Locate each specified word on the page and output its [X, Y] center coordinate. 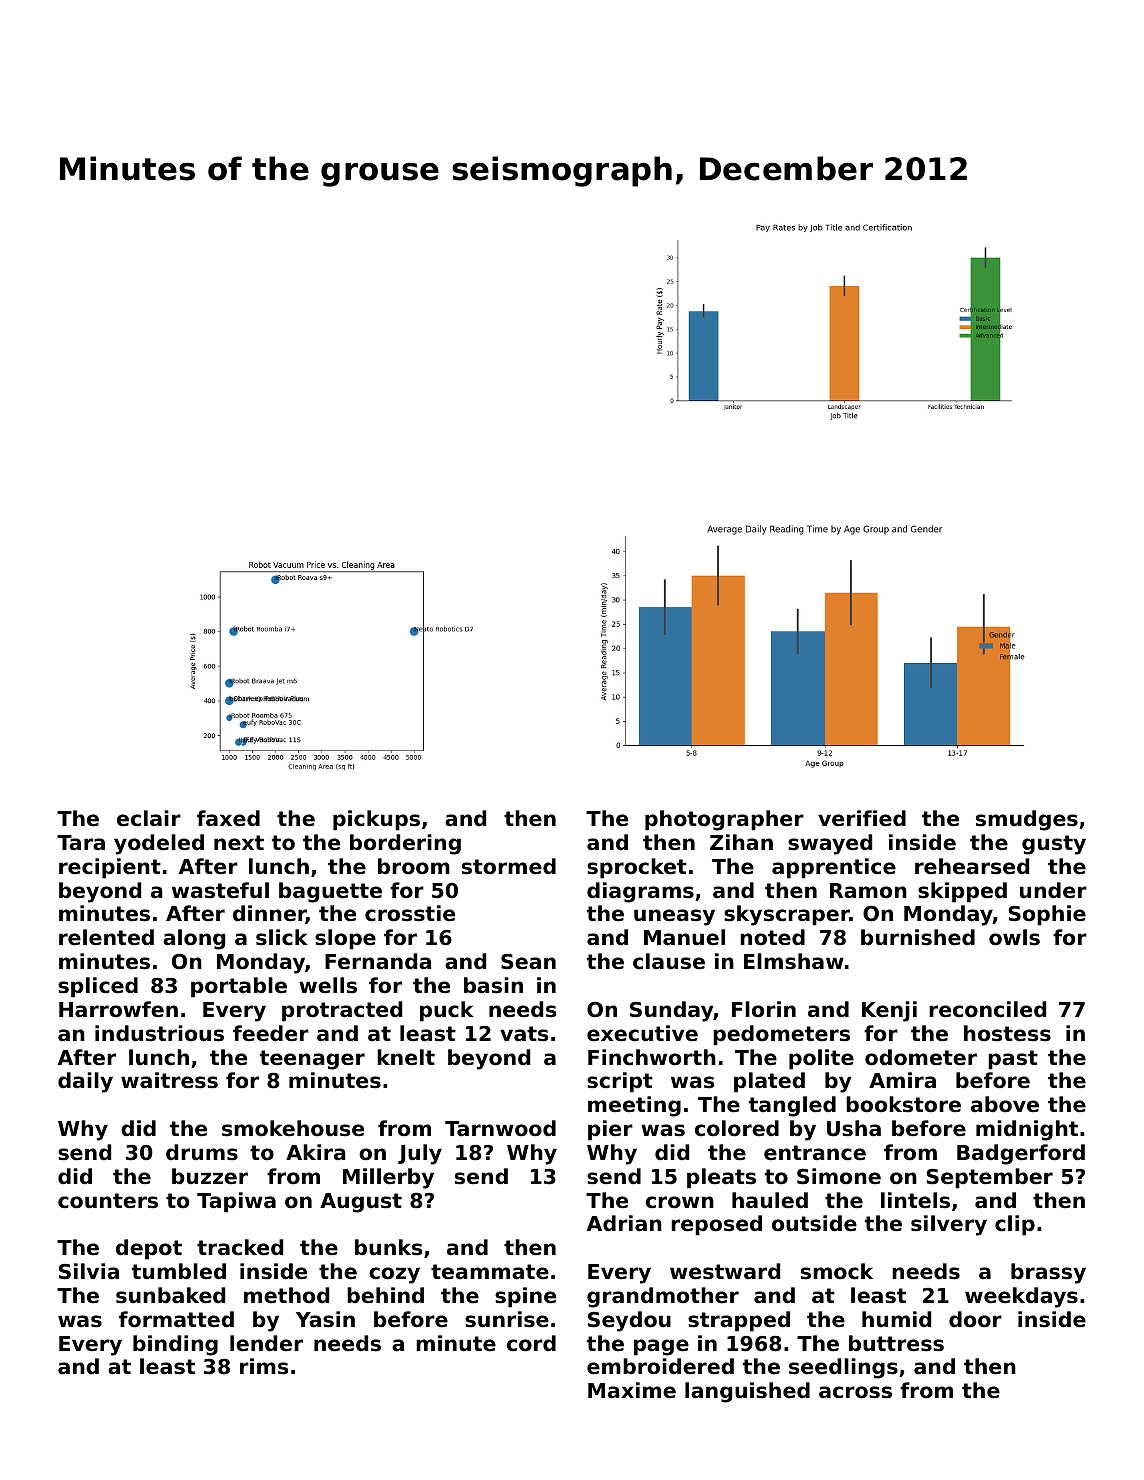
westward [725, 1271]
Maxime [632, 1390]
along [194, 939]
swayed [830, 844]
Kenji [889, 1011]
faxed [228, 818]
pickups [376, 820]
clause [669, 961]
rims [264, 1366]
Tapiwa [236, 1202]
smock [837, 1271]
